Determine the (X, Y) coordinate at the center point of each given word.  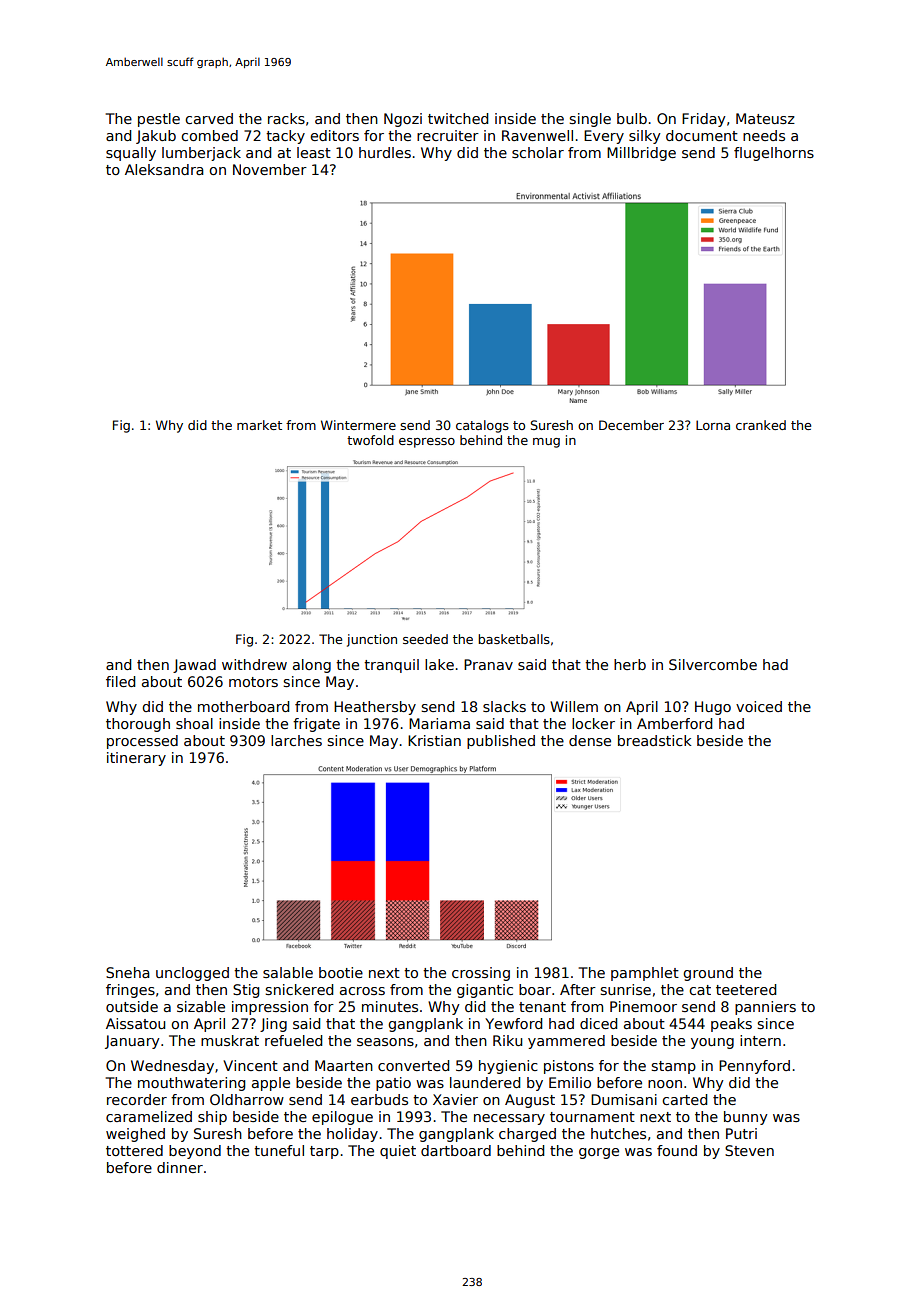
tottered (134, 1150)
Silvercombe (713, 664)
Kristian (434, 740)
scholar (538, 152)
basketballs (514, 639)
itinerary (136, 759)
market (259, 425)
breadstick (654, 740)
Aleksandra (164, 169)
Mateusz (765, 118)
